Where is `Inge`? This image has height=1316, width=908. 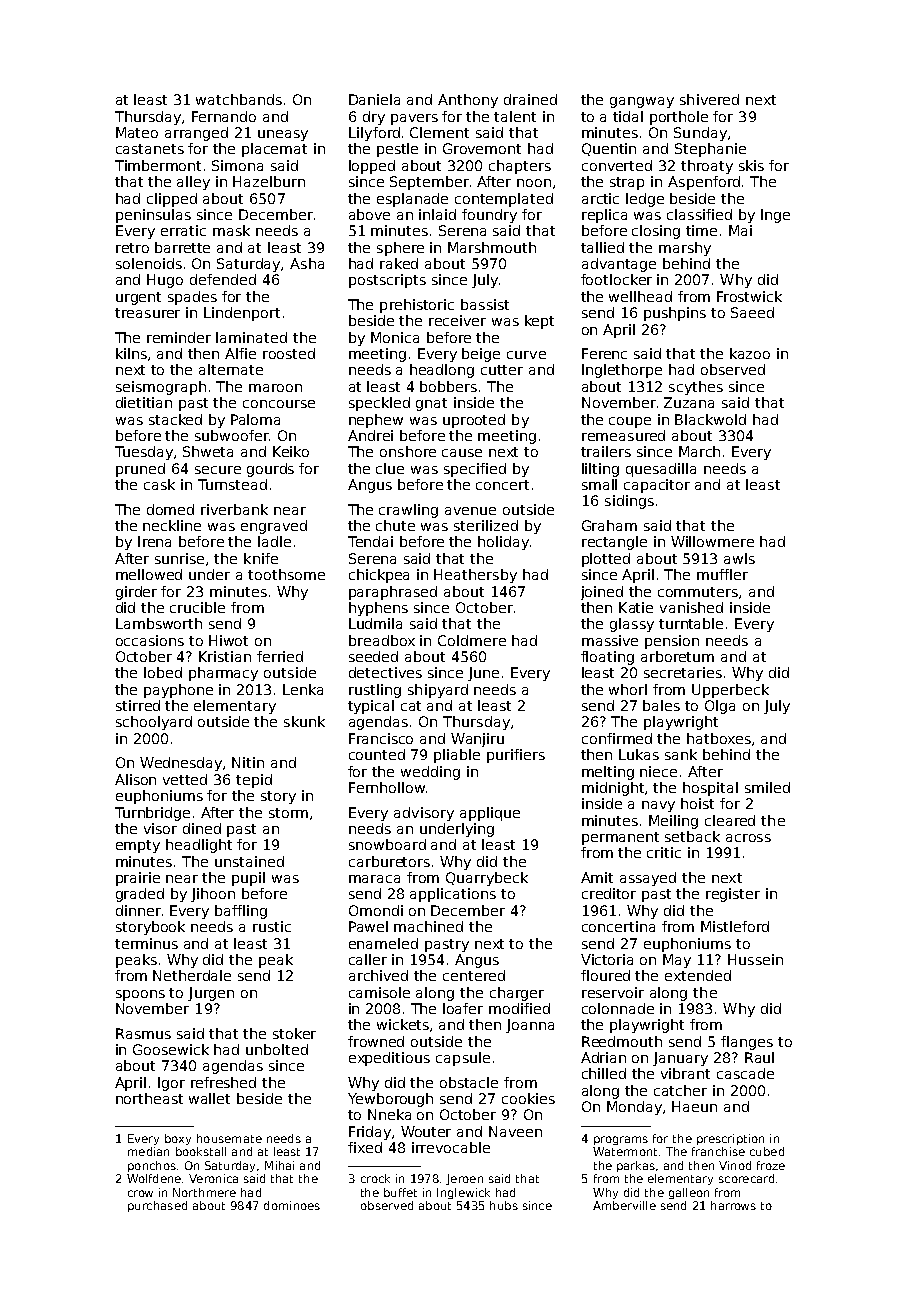
Inge is located at coordinates (775, 216).
